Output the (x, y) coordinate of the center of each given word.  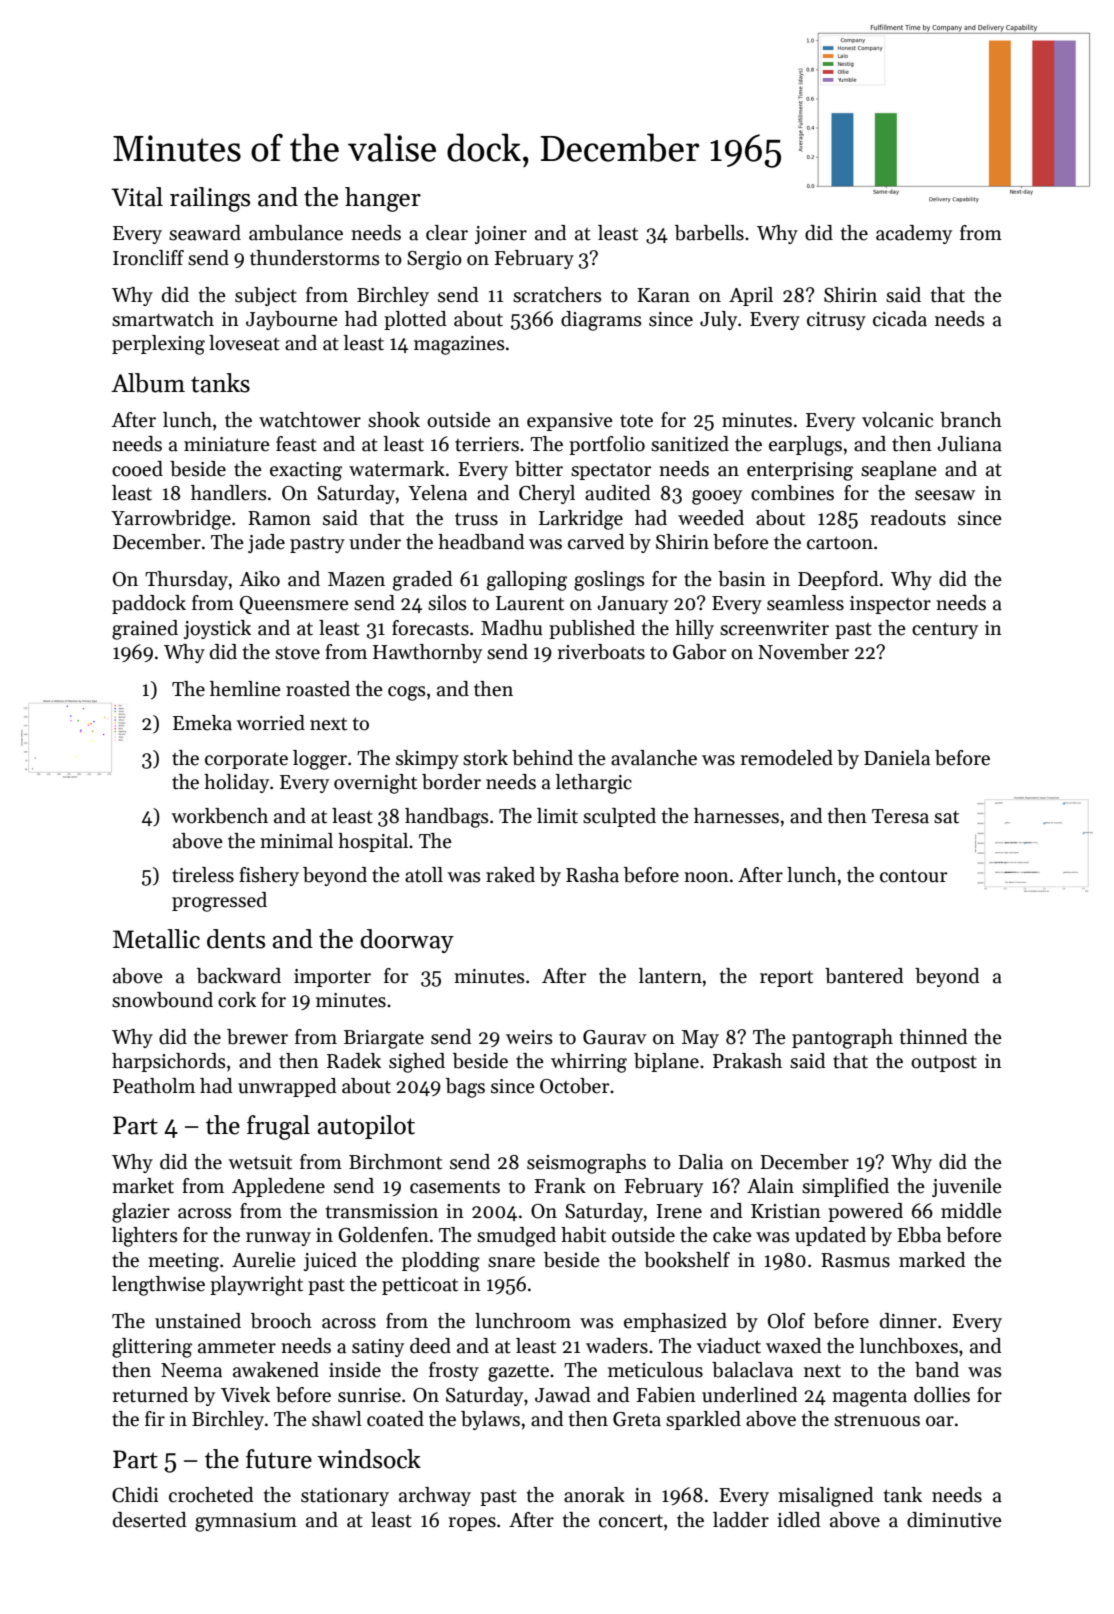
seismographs (586, 1164)
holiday (236, 783)
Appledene (278, 1187)
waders (617, 1346)
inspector (890, 605)
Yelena (437, 493)
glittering (152, 1348)
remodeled (787, 758)
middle (971, 1211)
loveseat (244, 343)
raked (510, 875)
